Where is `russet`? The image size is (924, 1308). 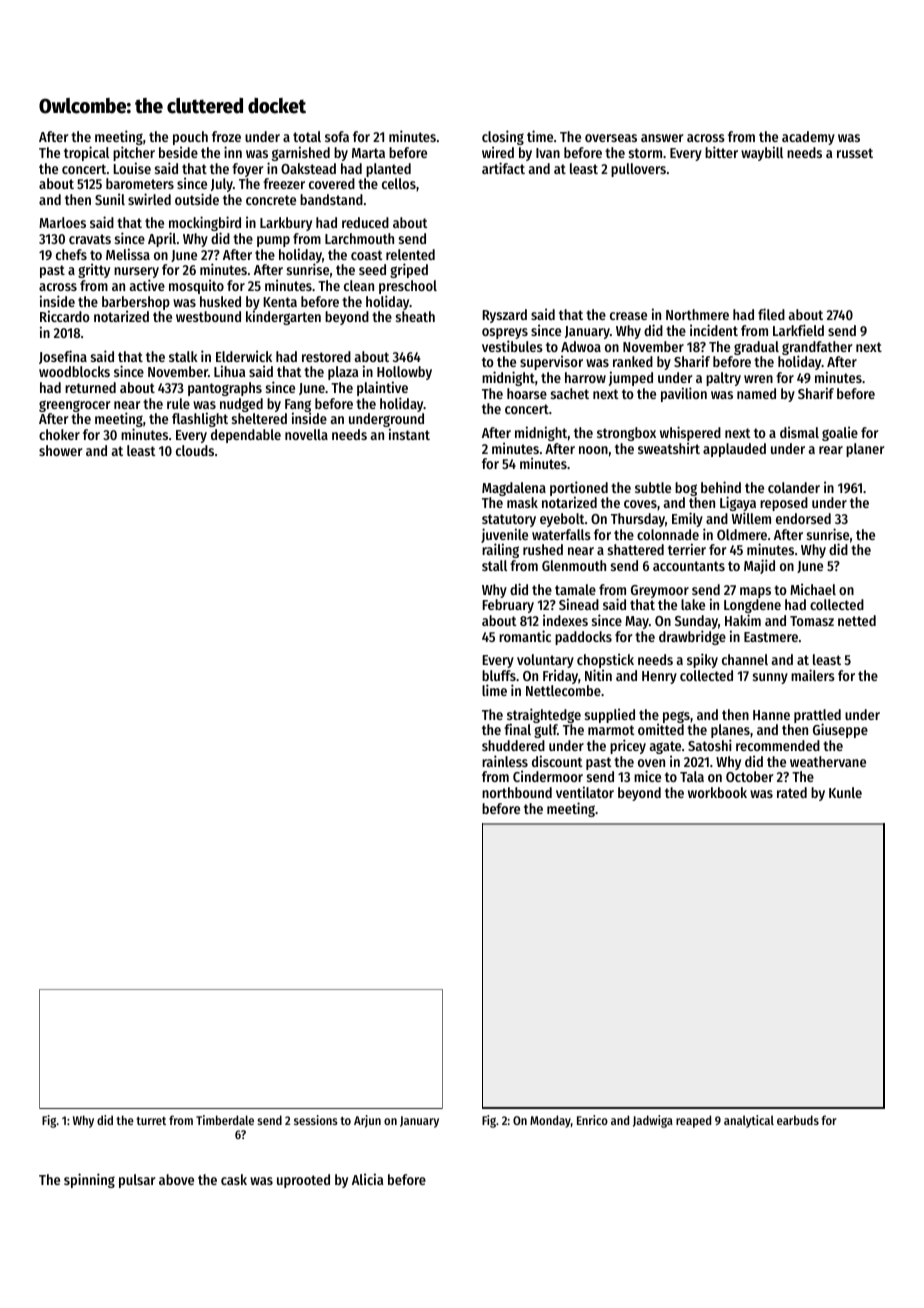
russet is located at coordinates (855, 153).
